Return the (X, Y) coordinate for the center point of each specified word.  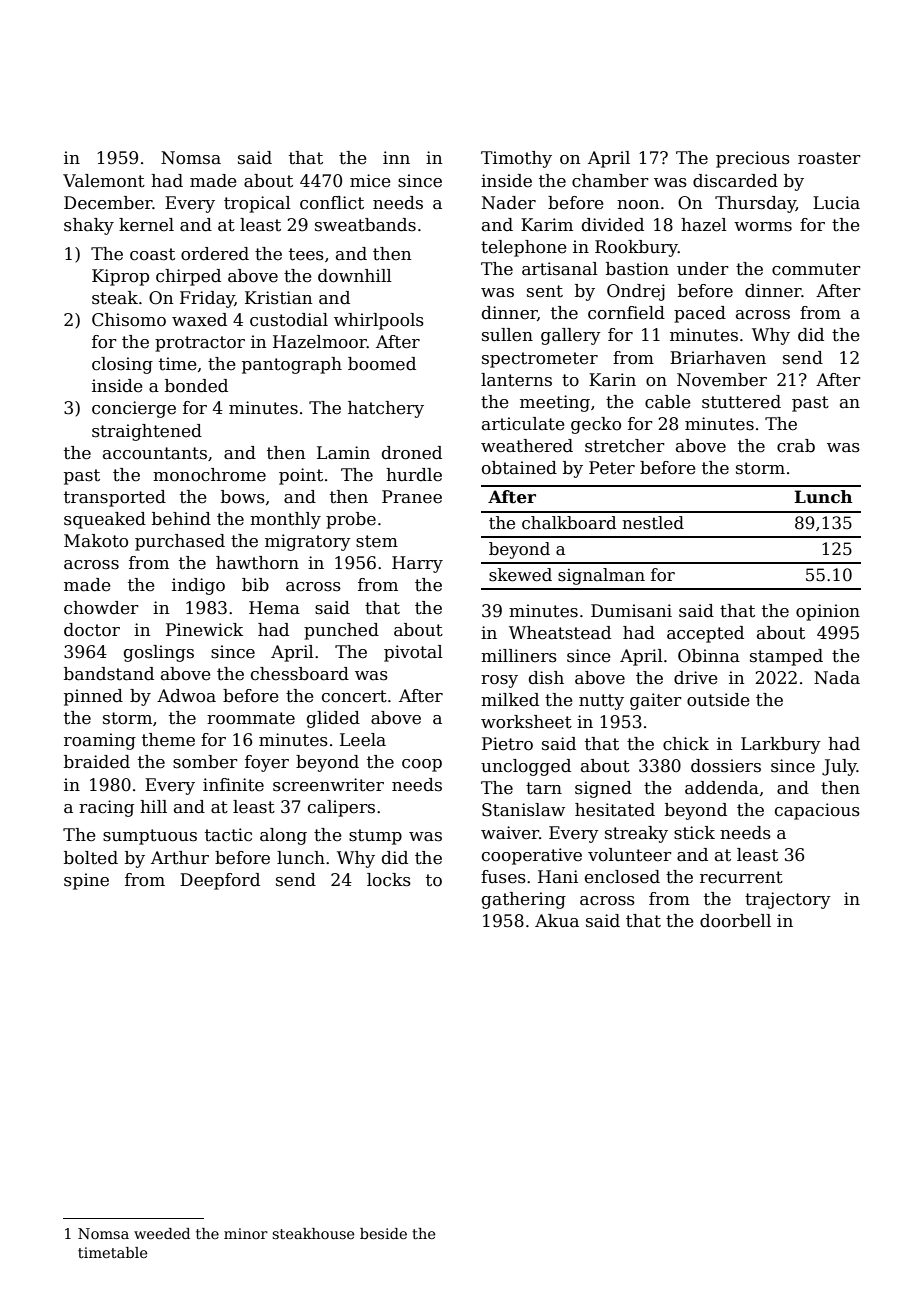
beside (383, 1233)
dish (546, 678)
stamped (786, 657)
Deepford (220, 881)
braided (97, 762)
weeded (162, 1233)
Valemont (104, 181)
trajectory (788, 900)
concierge (134, 409)
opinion (828, 612)
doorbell (735, 921)
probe (351, 520)
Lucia (836, 203)
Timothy (516, 159)
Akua (557, 921)
